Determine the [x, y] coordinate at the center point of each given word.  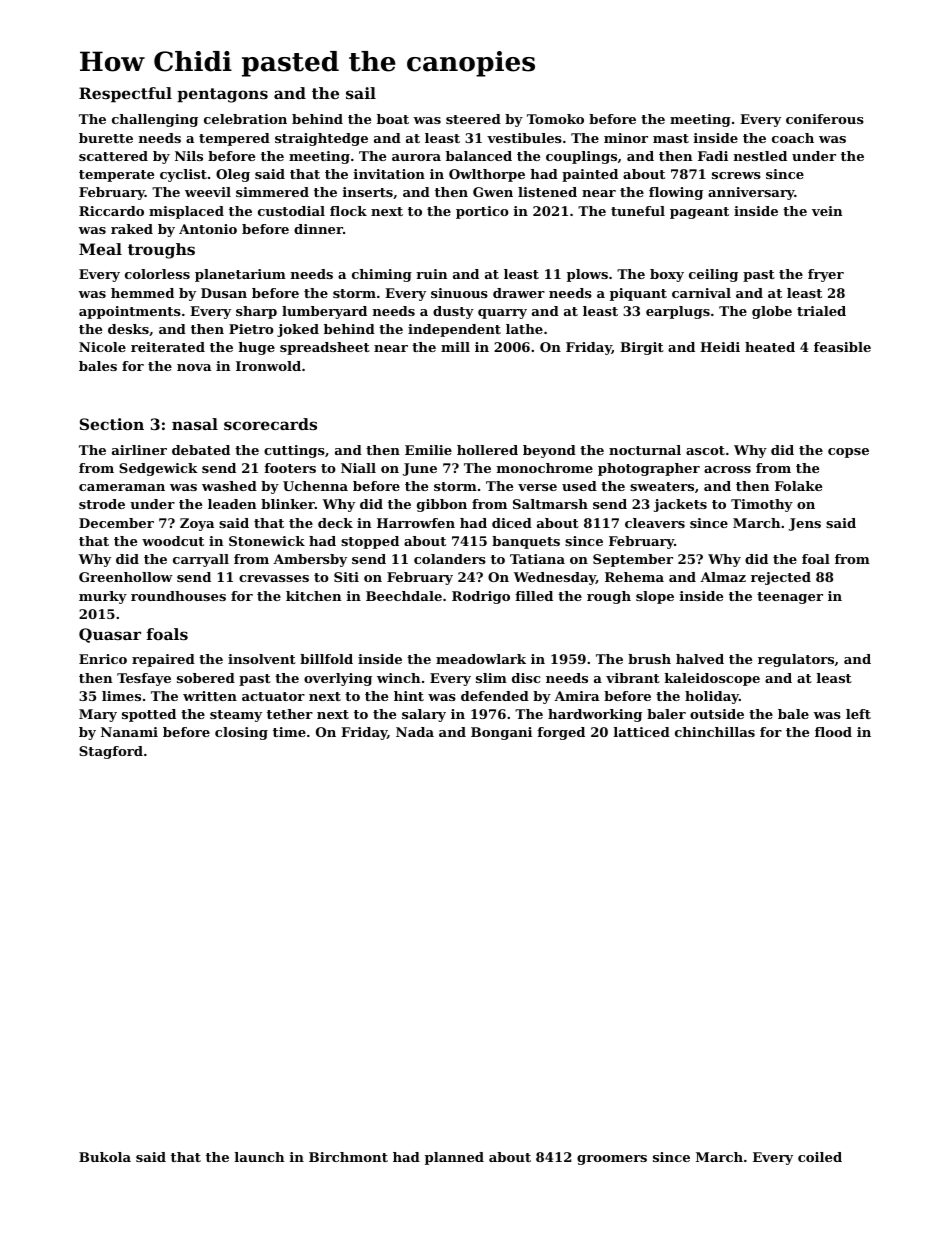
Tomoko [555, 119]
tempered [234, 139]
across [727, 469]
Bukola [105, 1157]
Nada [415, 732]
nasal [195, 424]
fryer [826, 275]
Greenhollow [126, 577]
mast [671, 138]
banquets [526, 542]
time [289, 732]
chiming [382, 275]
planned [454, 1158]
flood [833, 732]
